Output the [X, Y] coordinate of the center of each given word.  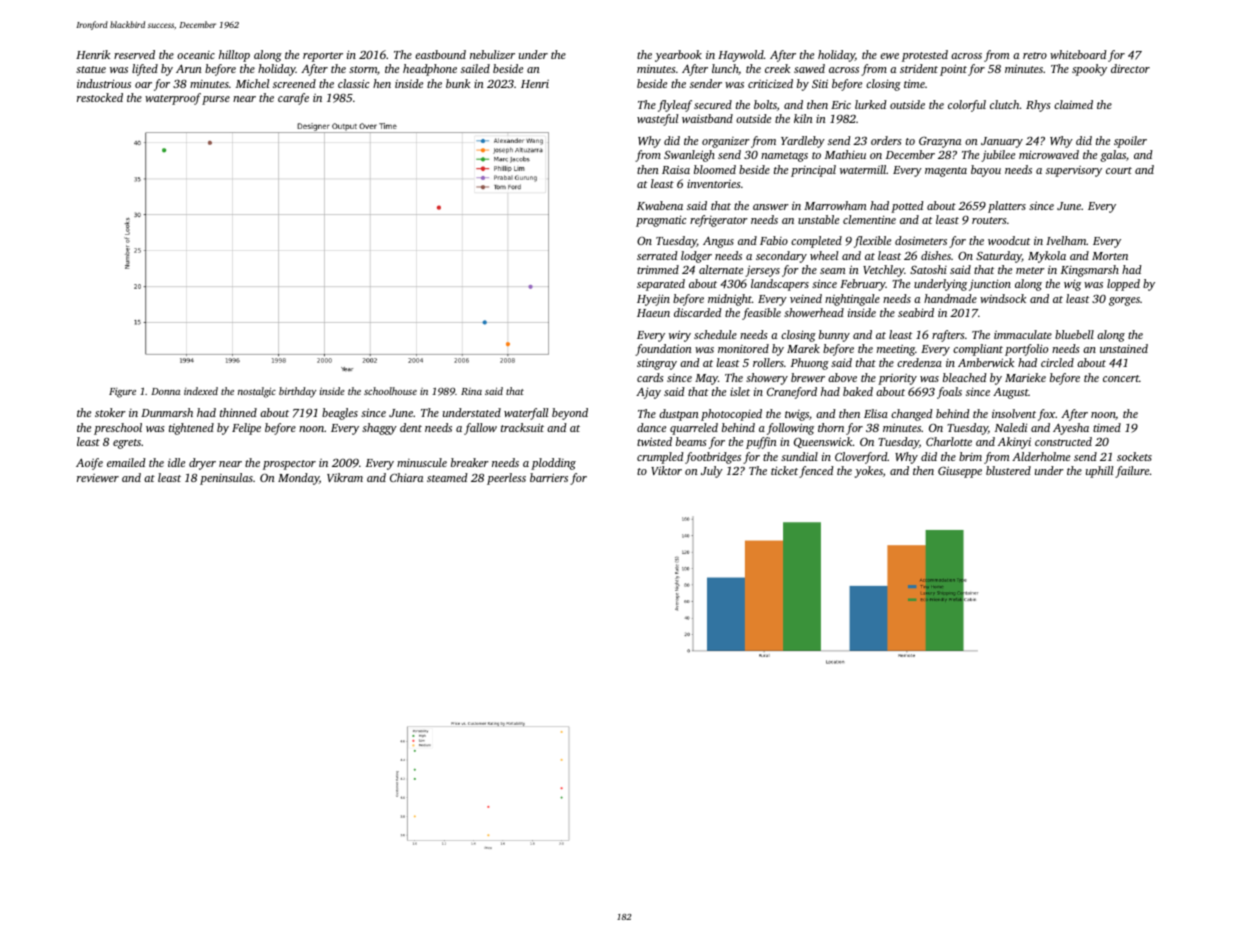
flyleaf [675, 106]
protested [925, 56]
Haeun [653, 313]
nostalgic [257, 392]
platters [1007, 207]
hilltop [234, 56]
